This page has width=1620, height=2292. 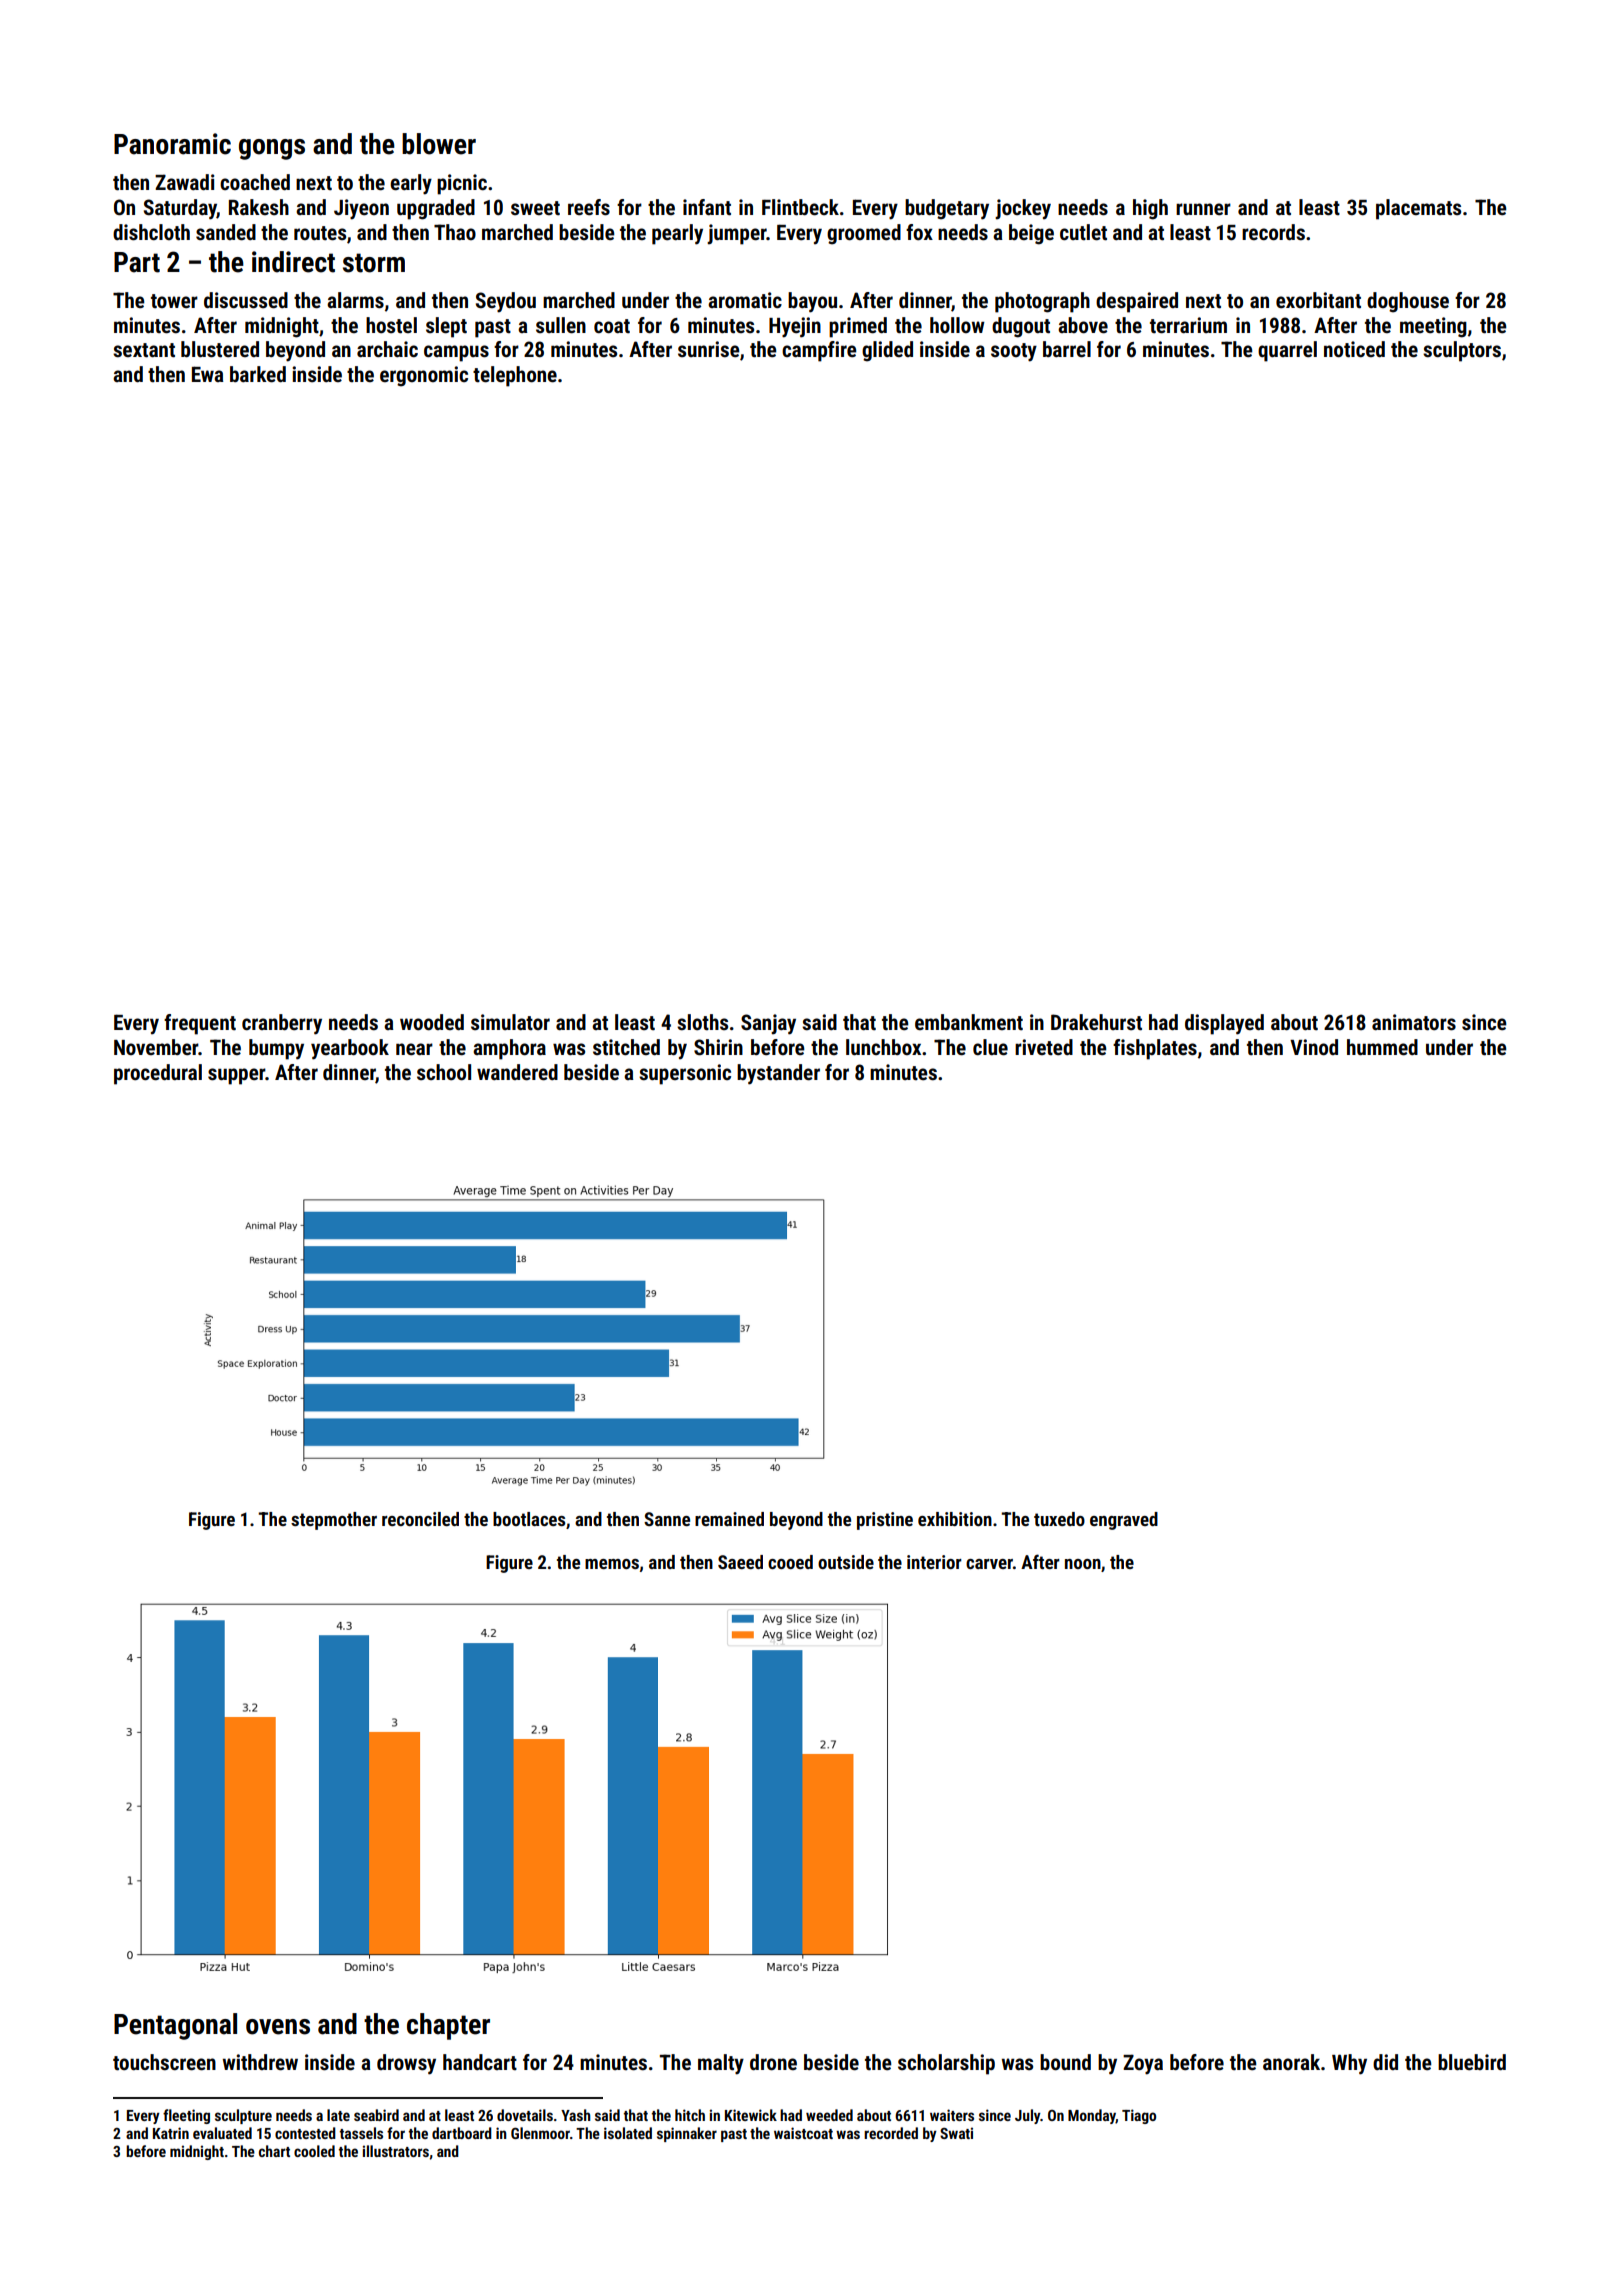 What do you see at coordinates (480, 2062) in the page?
I see `handcart` at bounding box center [480, 2062].
